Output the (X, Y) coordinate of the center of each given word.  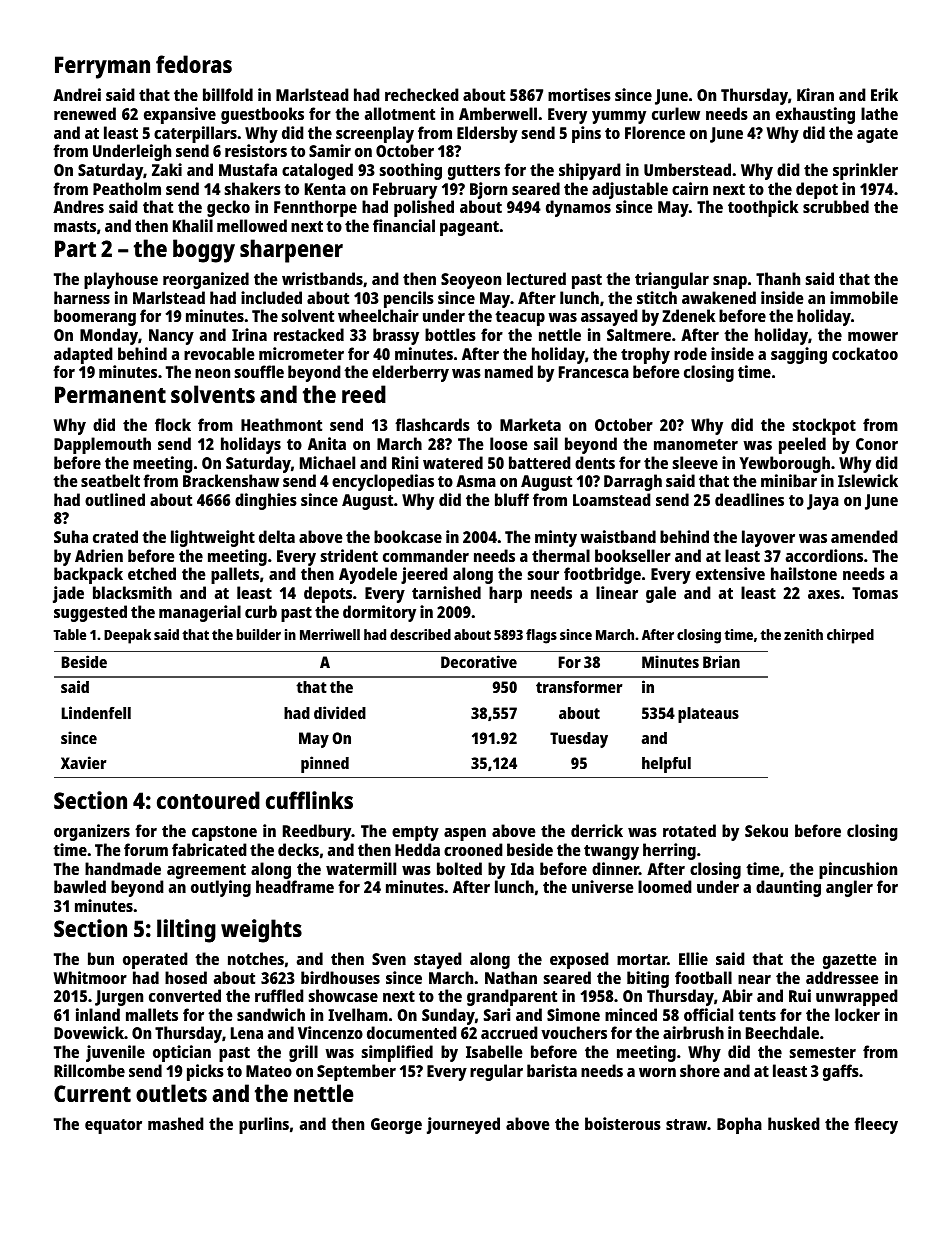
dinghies (266, 501)
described (420, 634)
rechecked (422, 94)
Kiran (815, 94)
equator (113, 1126)
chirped (850, 636)
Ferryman (102, 67)
